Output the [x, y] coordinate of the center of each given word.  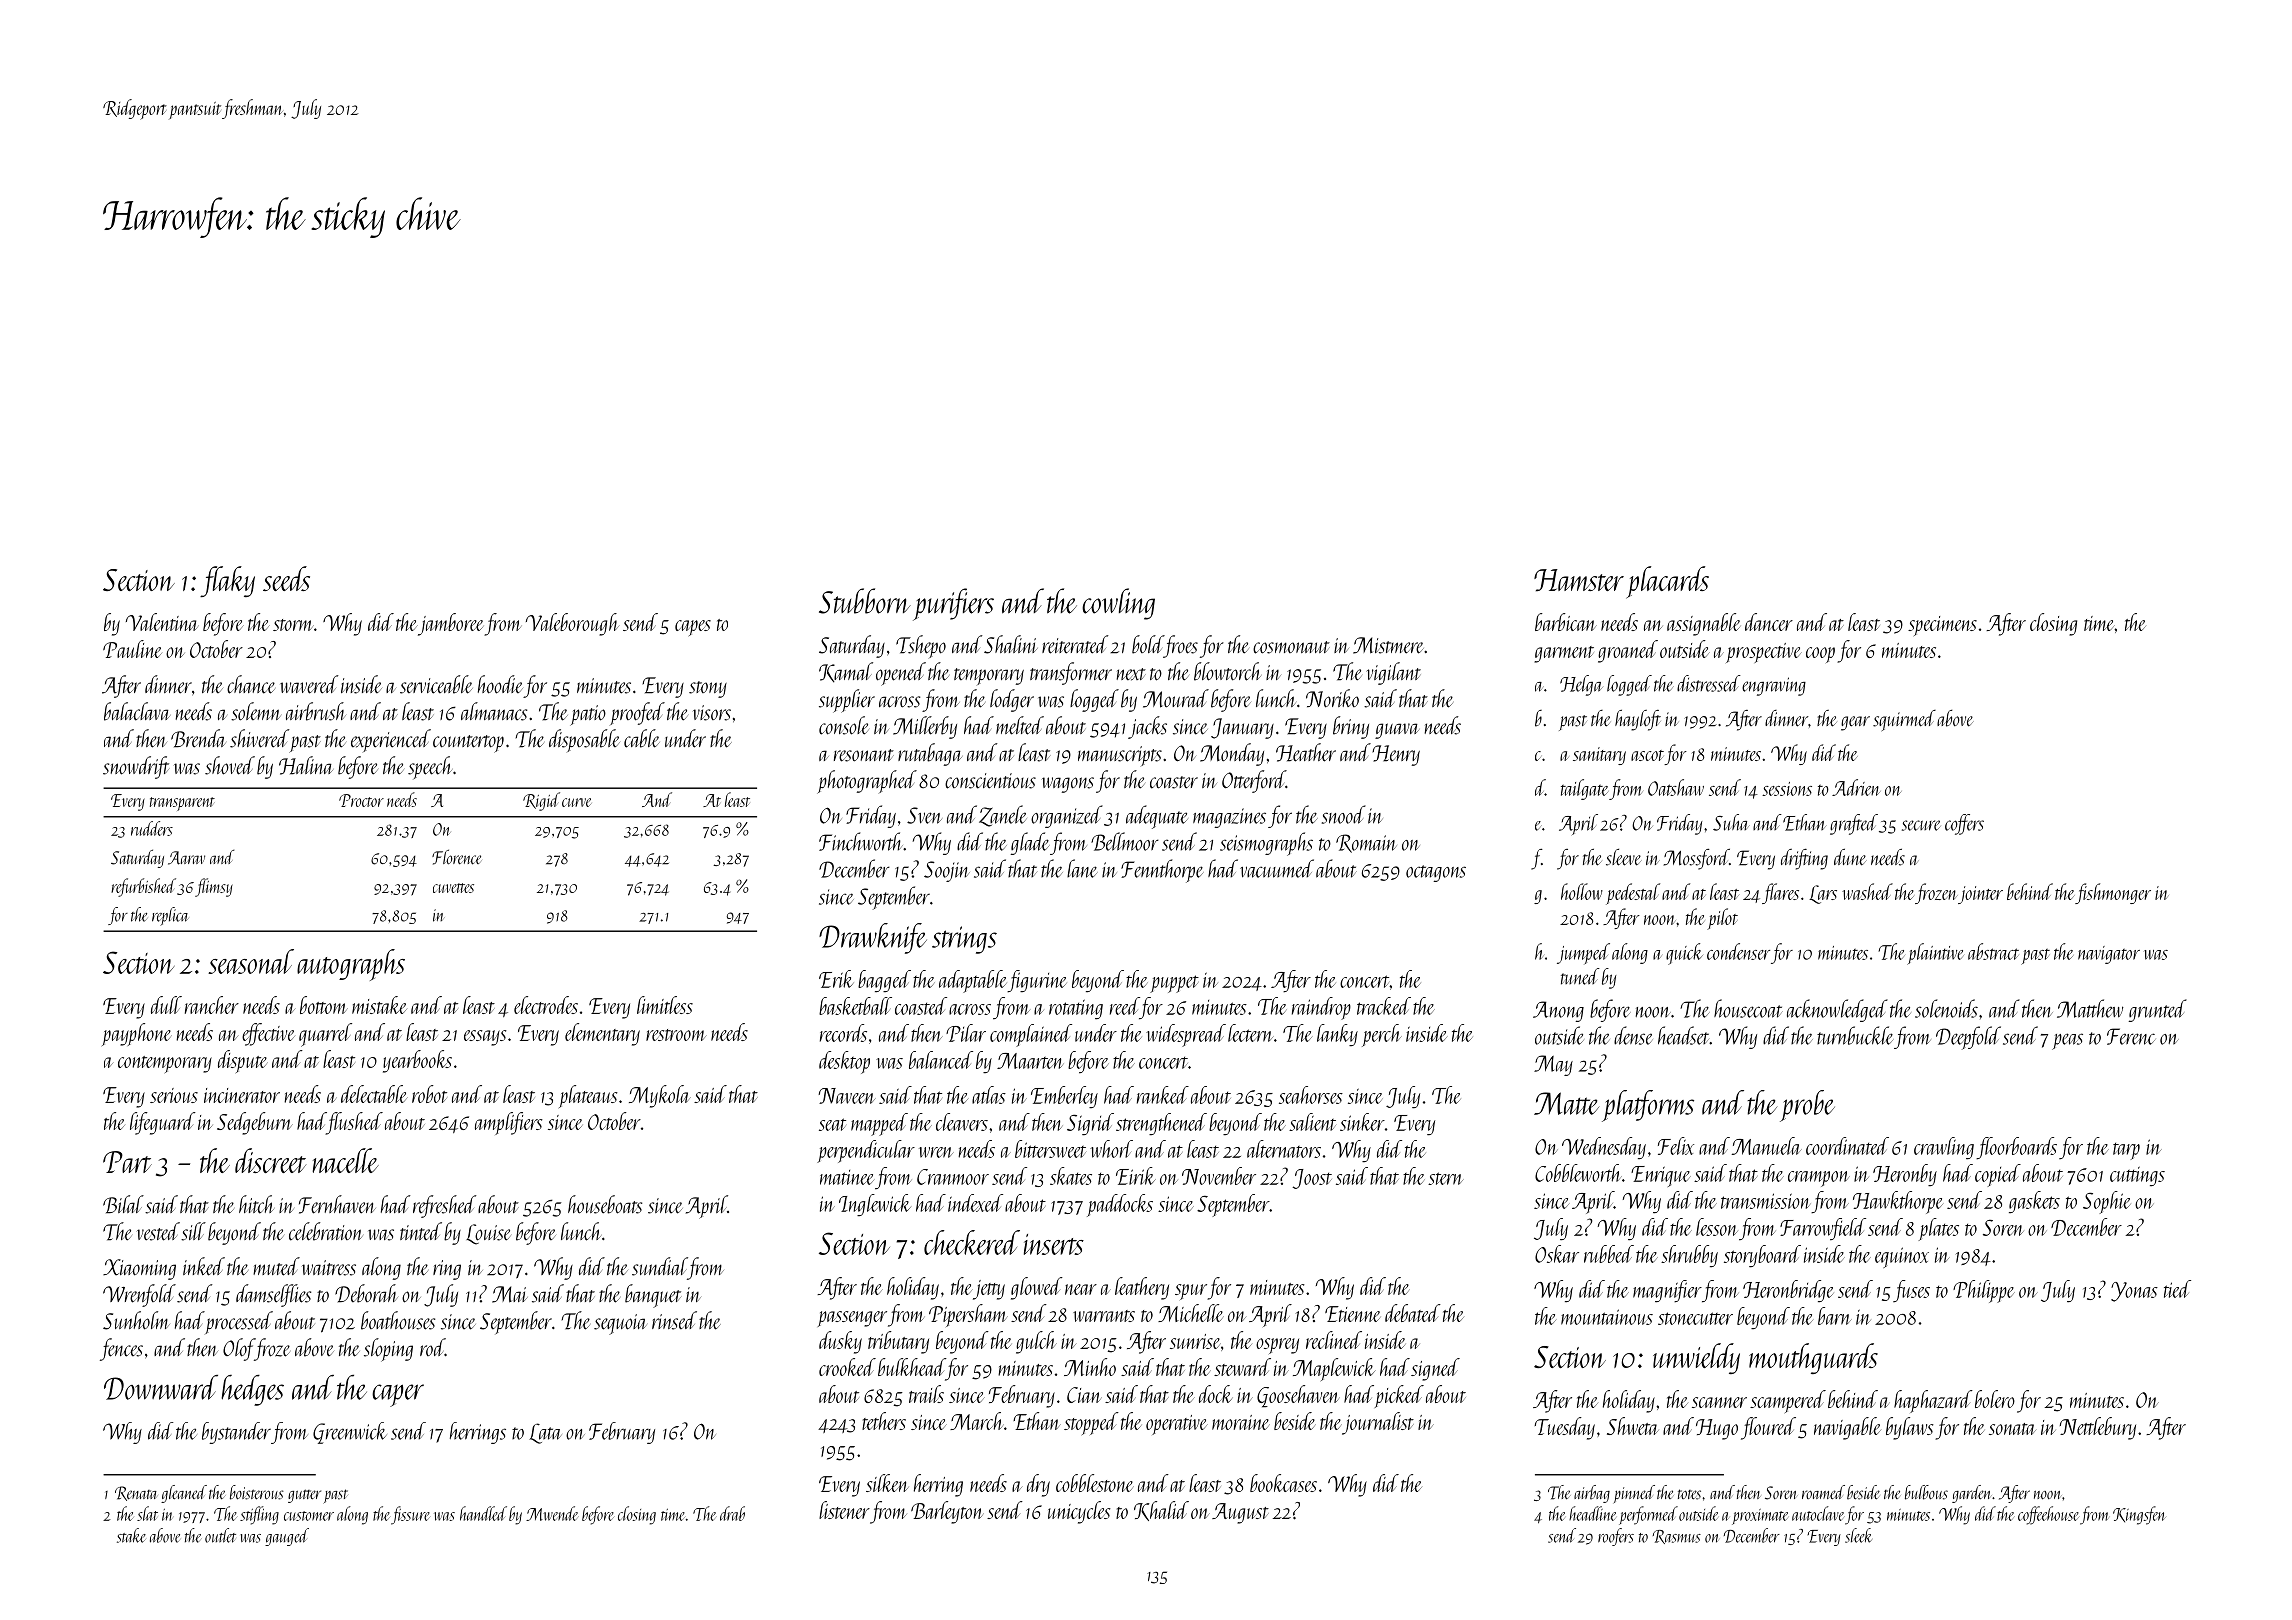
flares [1780, 893]
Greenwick [350, 1433]
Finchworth [861, 841]
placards [1667, 582]
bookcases [1283, 1483]
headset [1684, 1035]
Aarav [186, 858]
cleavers [962, 1122]
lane [1082, 868]
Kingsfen [2139, 1515]
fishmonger [2113, 893]
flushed [354, 1123]
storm [293, 625]
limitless [665, 1005]
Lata [545, 1433]
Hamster [1579, 580]
